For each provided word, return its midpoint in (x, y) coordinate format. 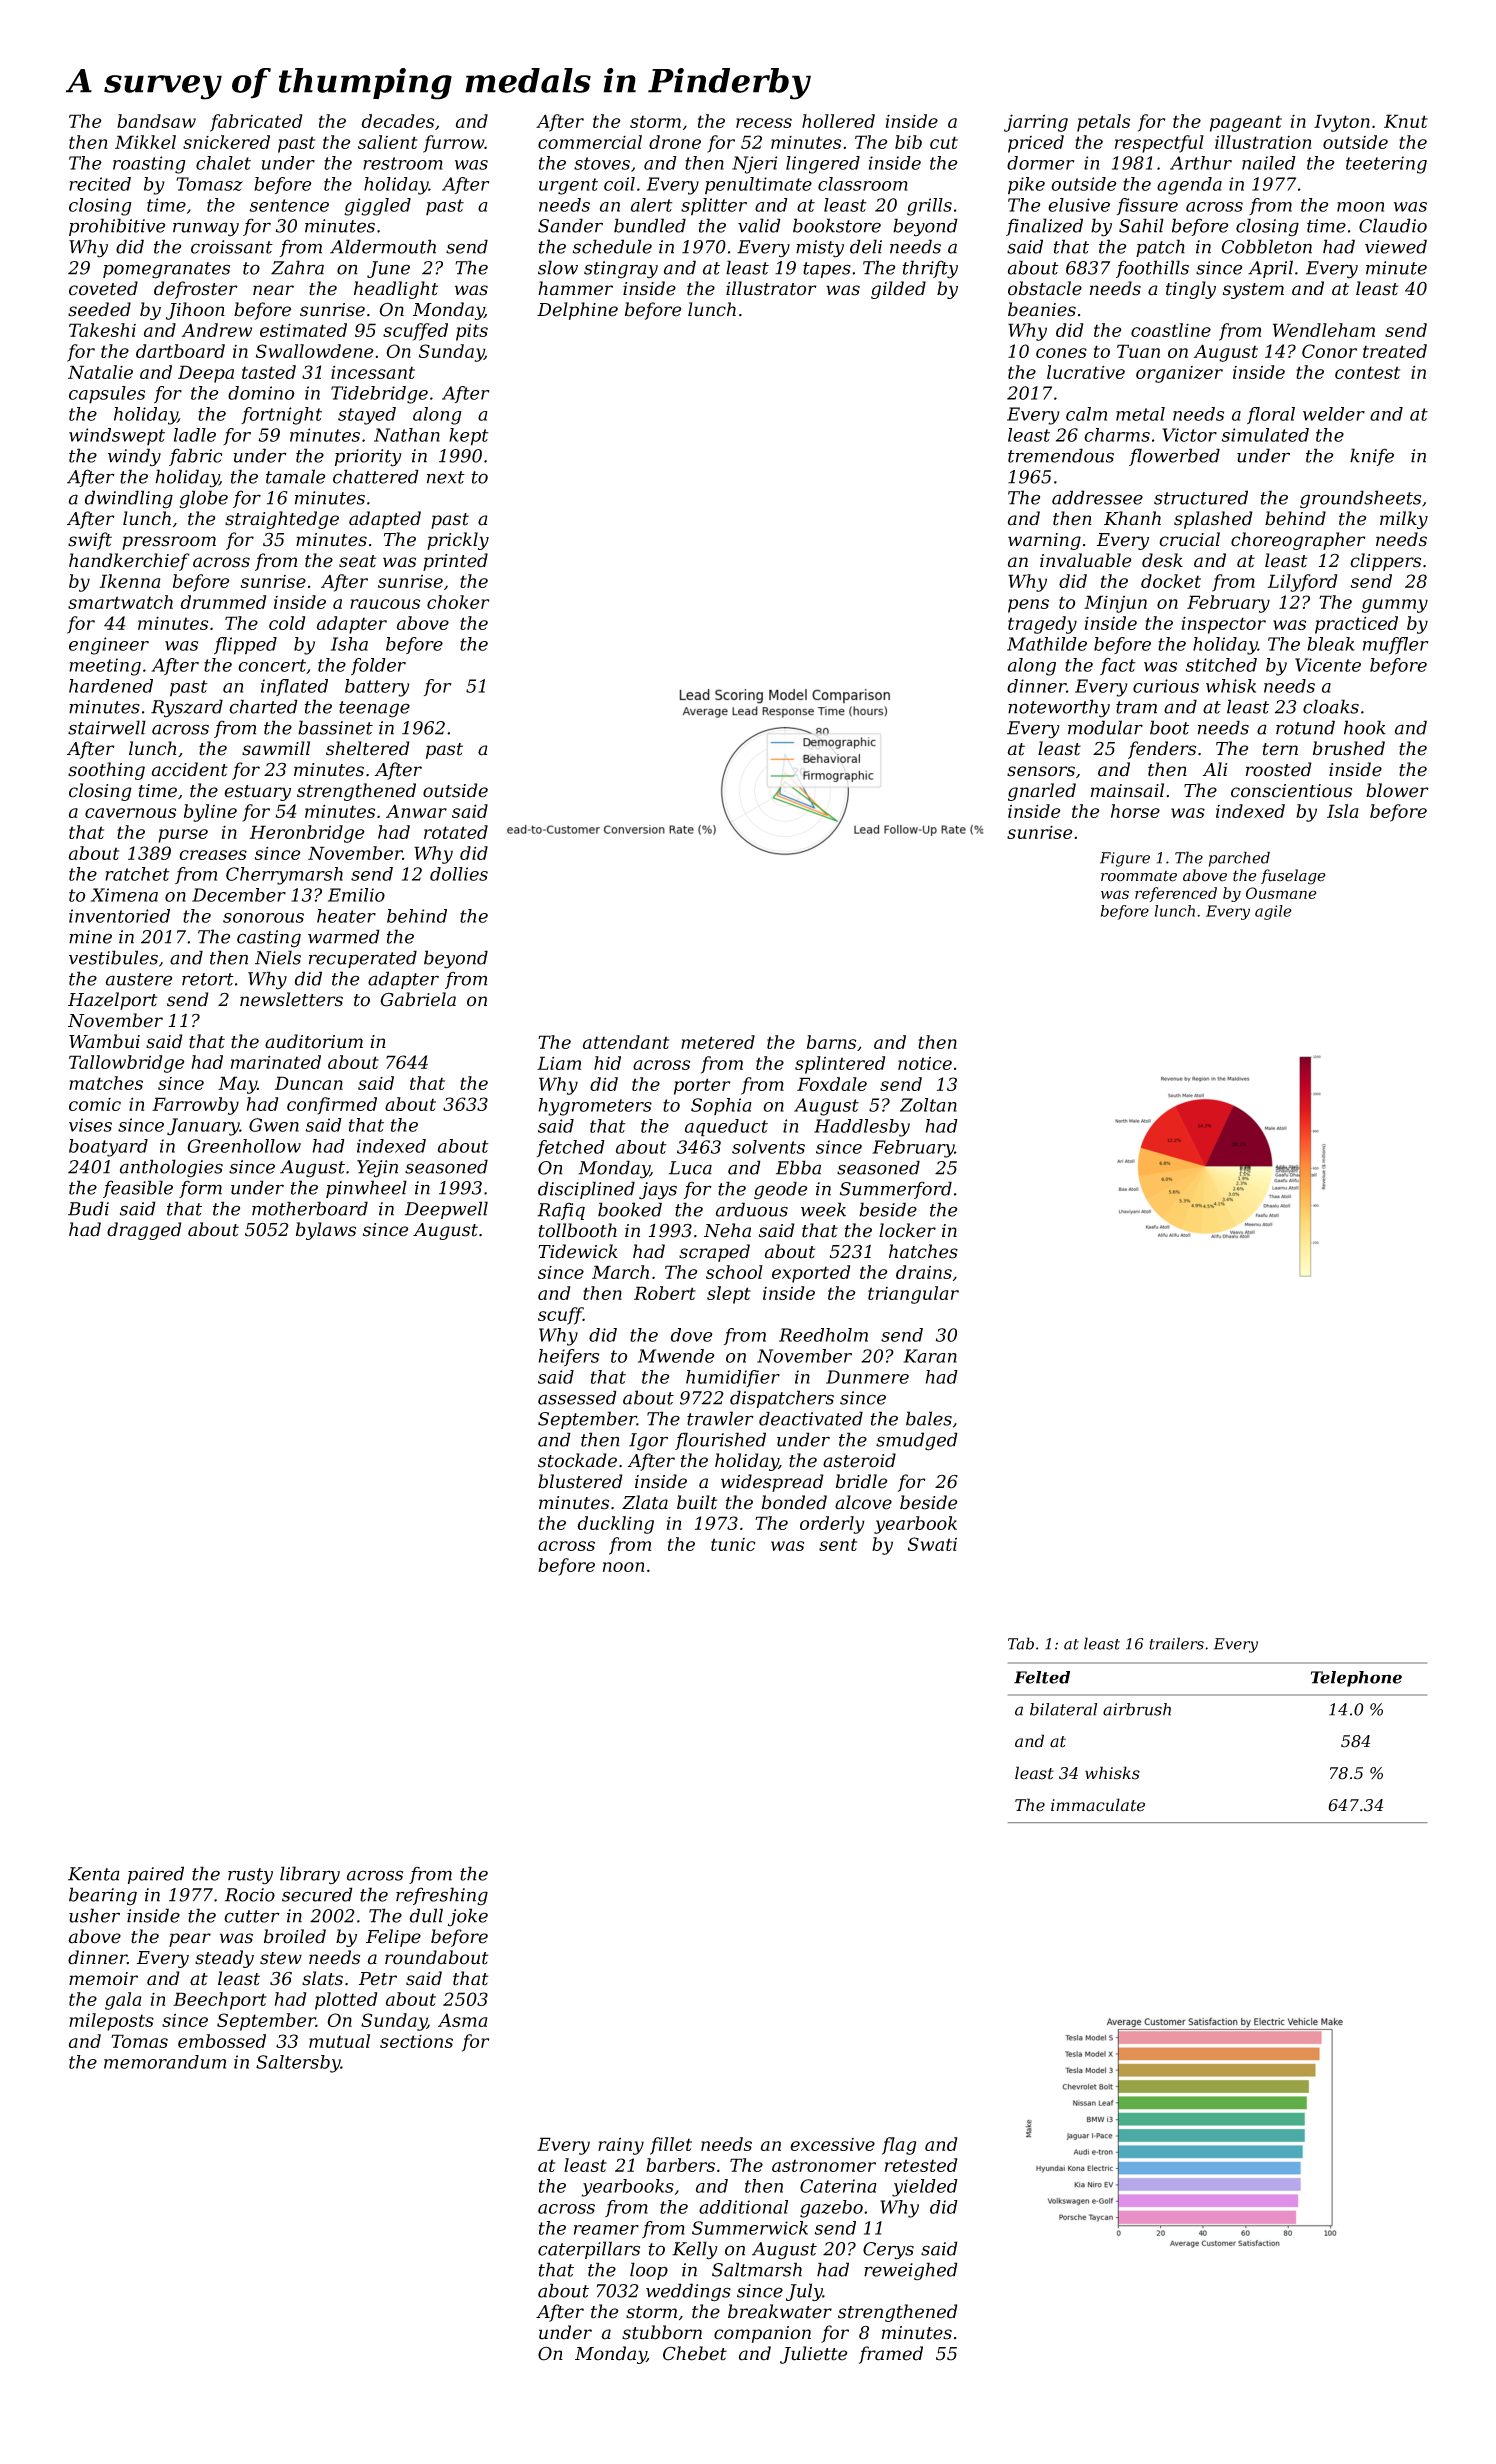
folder (378, 666)
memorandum (165, 2062)
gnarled (1042, 792)
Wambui (104, 1041)
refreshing (442, 1896)
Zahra (297, 267)
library (310, 1875)
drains (924, 1272)
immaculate (1098, 1805)
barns (831, 1042)
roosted (1279, 769)
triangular (913, 1295)
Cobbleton (1266, 246)
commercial (590, 142)
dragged (144, 1231)
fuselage (1293, 877)
